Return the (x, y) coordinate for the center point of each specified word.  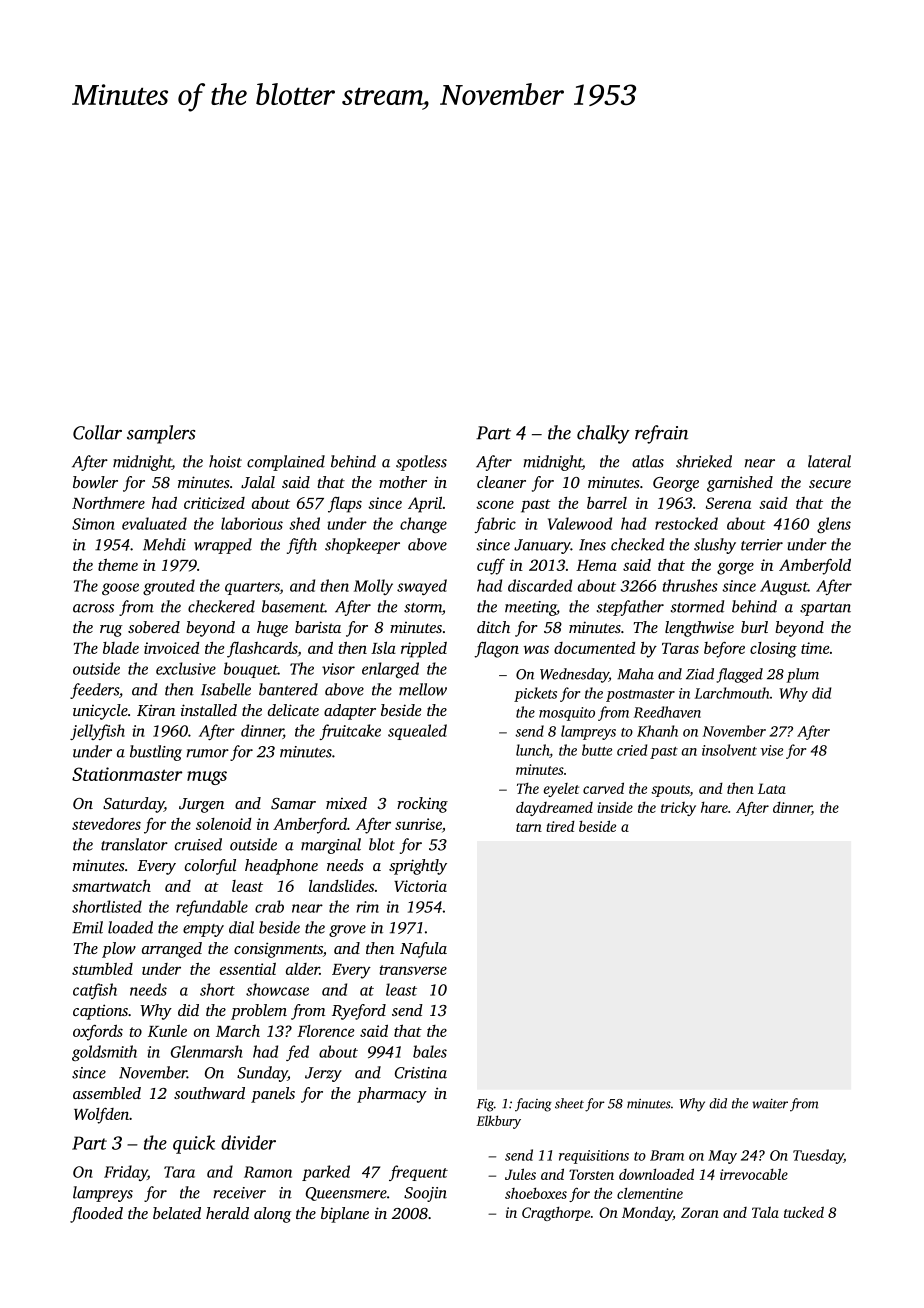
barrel (607, 503)
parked (326, 1173)
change (423, 525)
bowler (95, 482)
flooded (96, 1215)
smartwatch (111, 886)
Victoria (420, 886)
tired (560, 826)
